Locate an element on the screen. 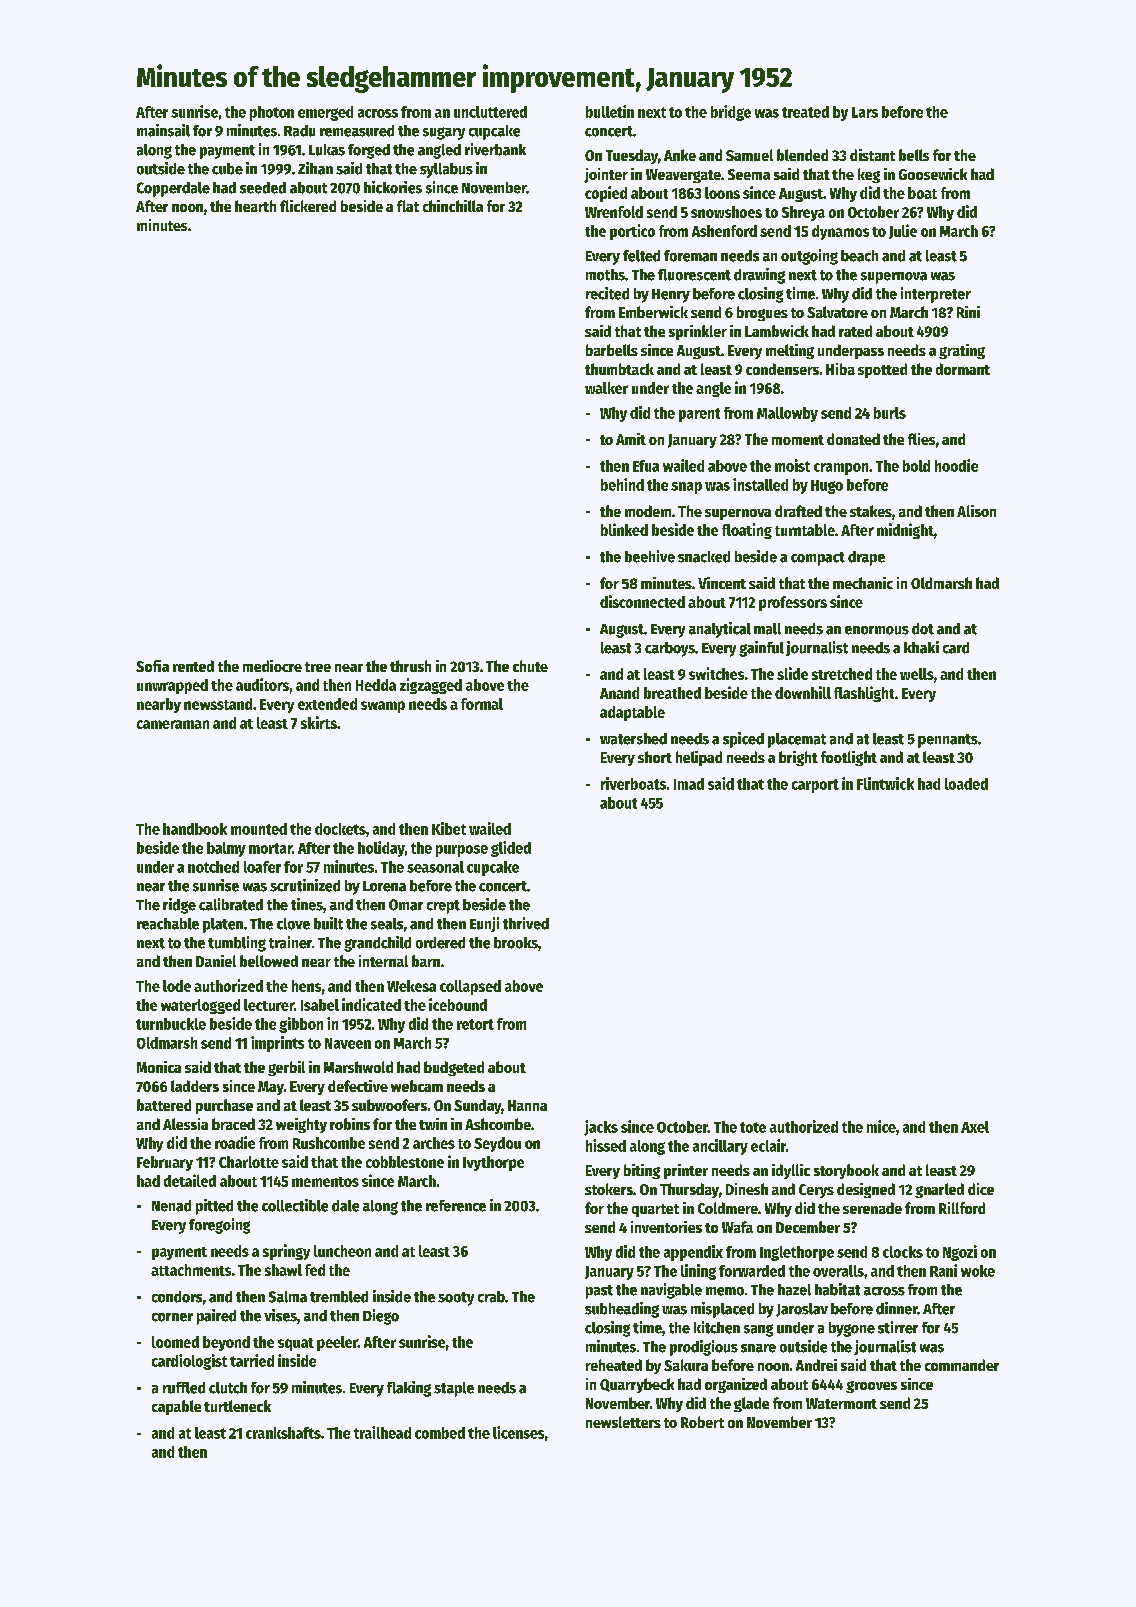 This screenshot has width=1136, height=1607. bellowed is located at coordinates (269, 961).
